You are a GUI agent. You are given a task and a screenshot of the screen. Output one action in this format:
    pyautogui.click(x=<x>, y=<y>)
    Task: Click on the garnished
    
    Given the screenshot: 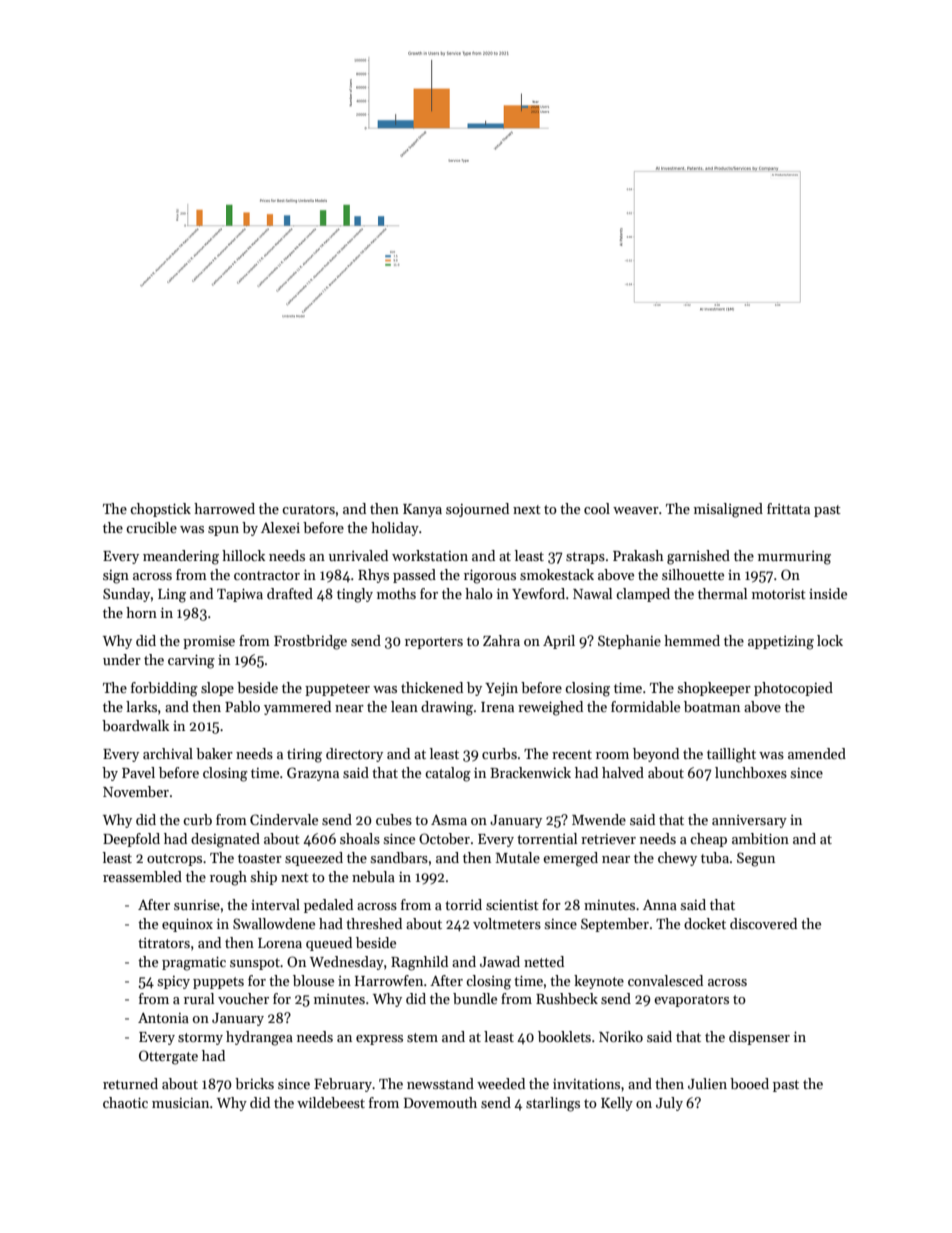 What is the action you would take?
    pyautogui.click(x=698, y=557)
